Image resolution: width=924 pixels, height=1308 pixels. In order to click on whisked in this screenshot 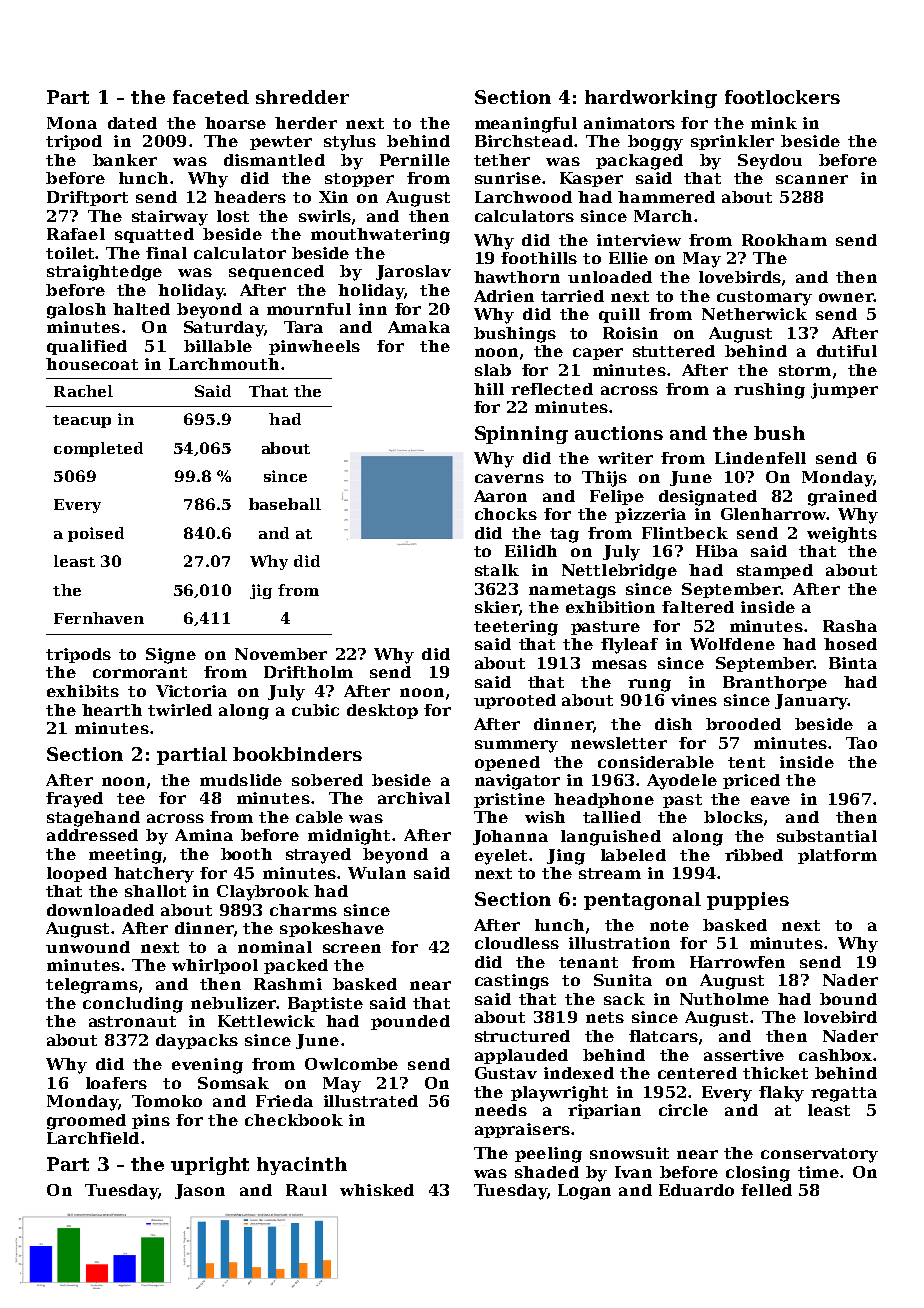, I will do `click(377, 1190)`.
